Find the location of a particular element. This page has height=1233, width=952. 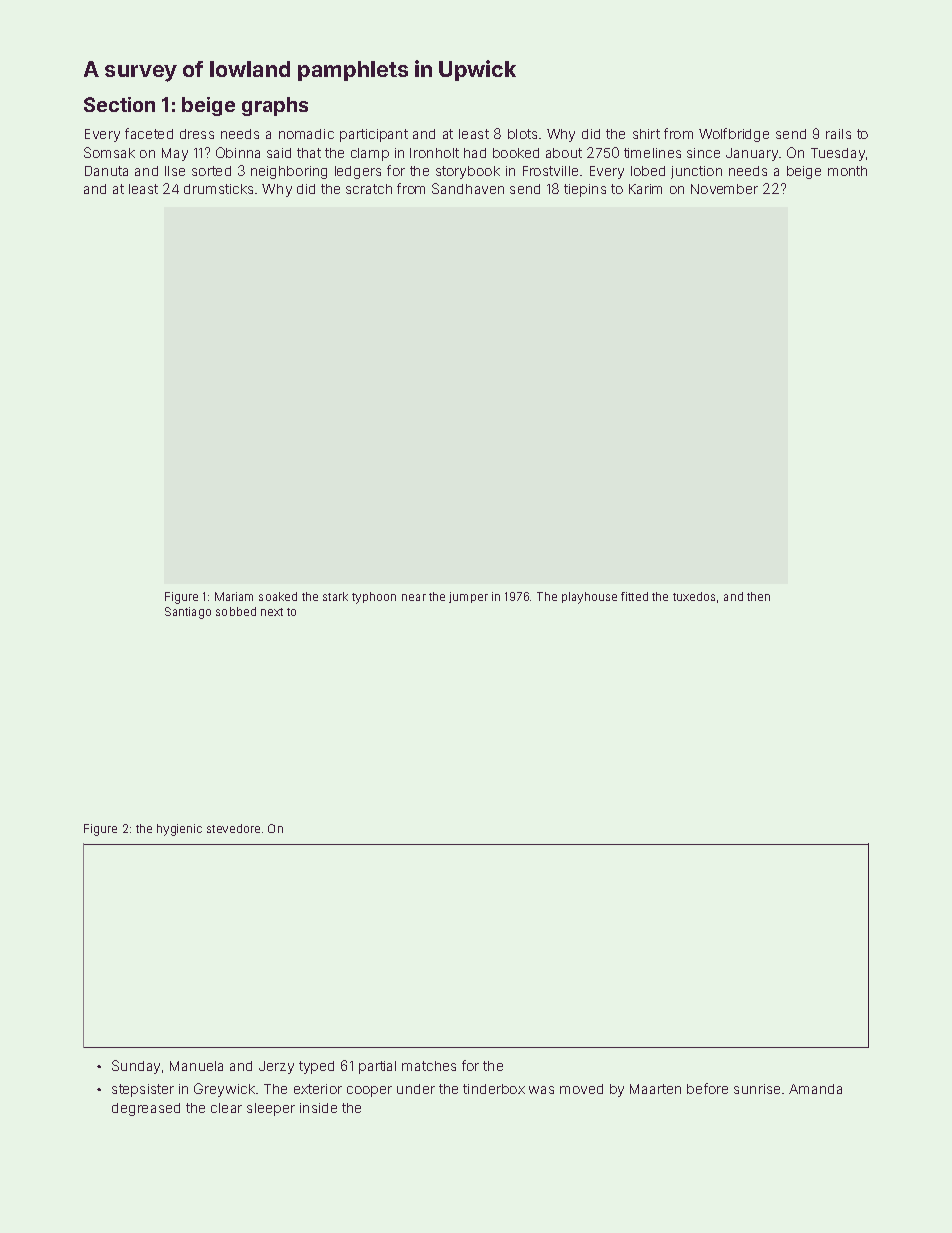

drumsticks is located at coordinates (218, 189).
